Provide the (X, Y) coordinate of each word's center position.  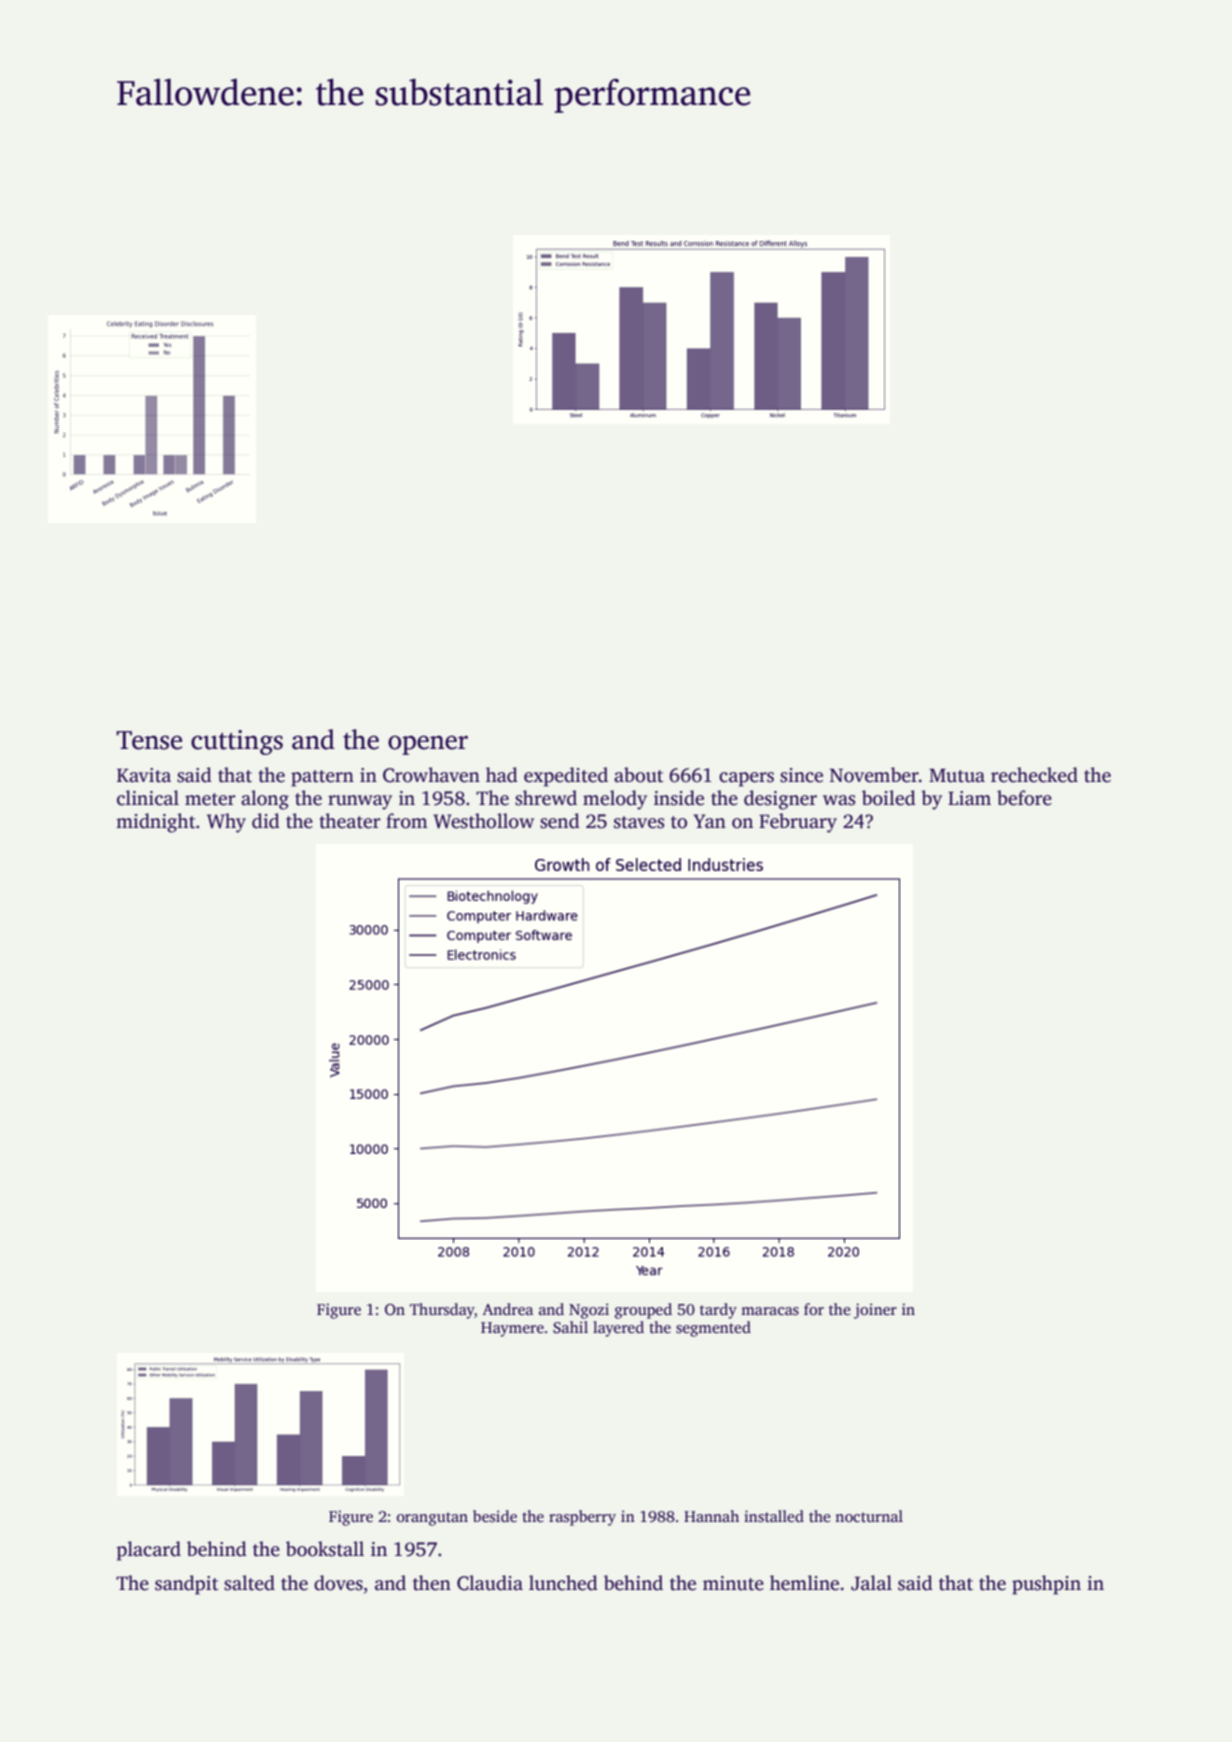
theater (350, 821)
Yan (709, 821)
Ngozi (589, 1311)
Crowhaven (431, 775)
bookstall (325, 1549)
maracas (770, 1311)
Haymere (512, 1329)
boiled (889, 798)
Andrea (508, 1309)
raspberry (582, 1518)
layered (618, 1329)
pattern (322, 778)
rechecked (1034, 775)
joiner (875, 1311)
